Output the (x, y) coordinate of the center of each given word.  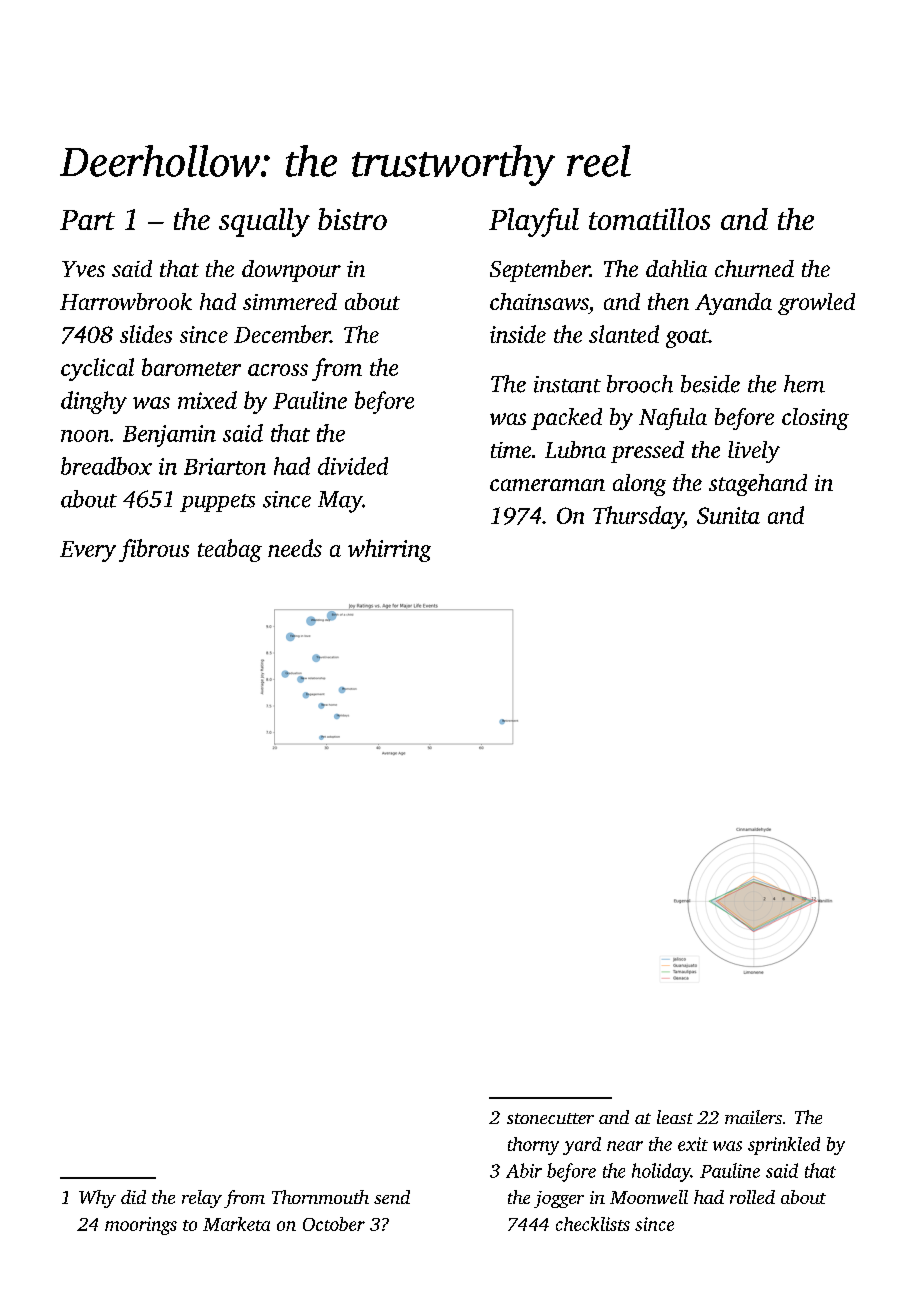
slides (146, 334)
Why (97, 1199)
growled (816, 304)
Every (88, 551)
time (511, 450)
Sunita (728, 515)
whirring (389, 550)
